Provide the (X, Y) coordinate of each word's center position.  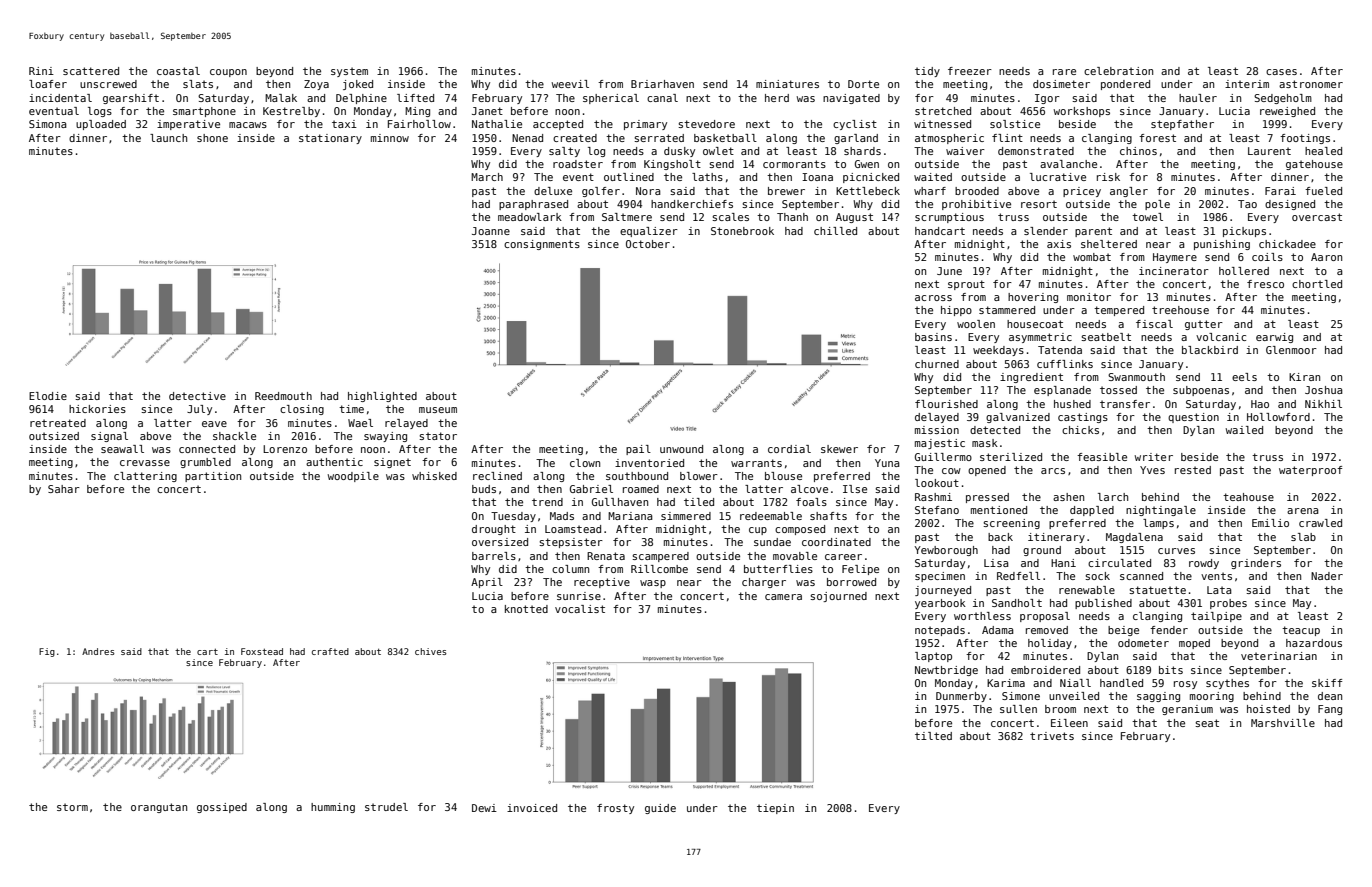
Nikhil (1323, 404)
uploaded (101, 125)
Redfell (1018, 576)
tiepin (775, 809)
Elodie (48, 396)
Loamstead (573, 529)
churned (937, 364)
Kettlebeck (868, 191)
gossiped (222, 808)
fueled (1323, 191)
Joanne (491, 231)
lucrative (1058, 177)
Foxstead (262, 651)
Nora (648, 191)
